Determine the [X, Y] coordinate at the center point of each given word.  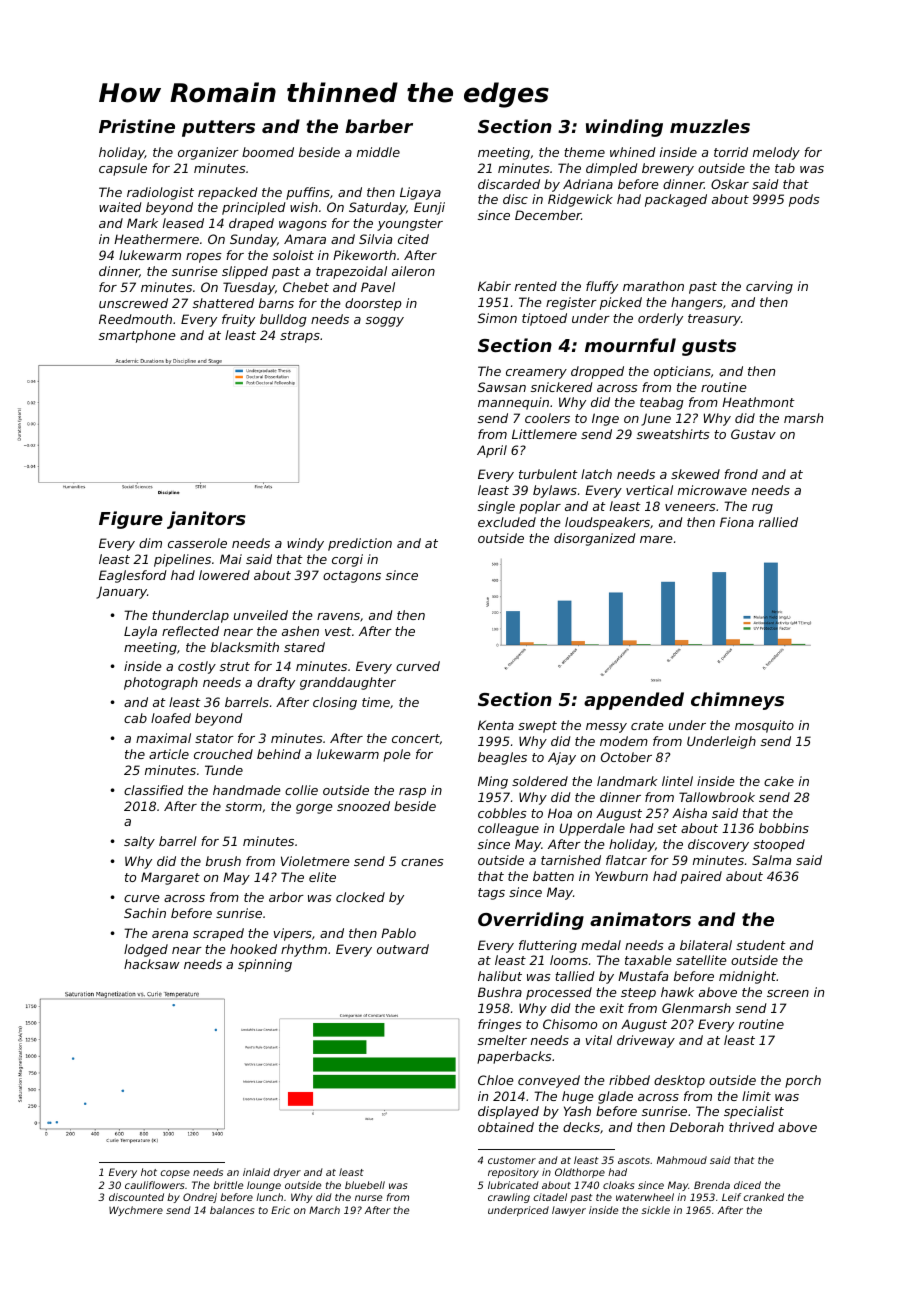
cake [779, 781]
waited [120, 207]
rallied [778, 522]
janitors [206, 520]
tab [785, 168]
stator [214, 738]
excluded [507, 522]
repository [513, 1173]
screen [788, 993]
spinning [265, 965]
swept [537, 727]
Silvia [375, 239]
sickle [655, 1210]
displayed [508, 1112]
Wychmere [136, 1211]
